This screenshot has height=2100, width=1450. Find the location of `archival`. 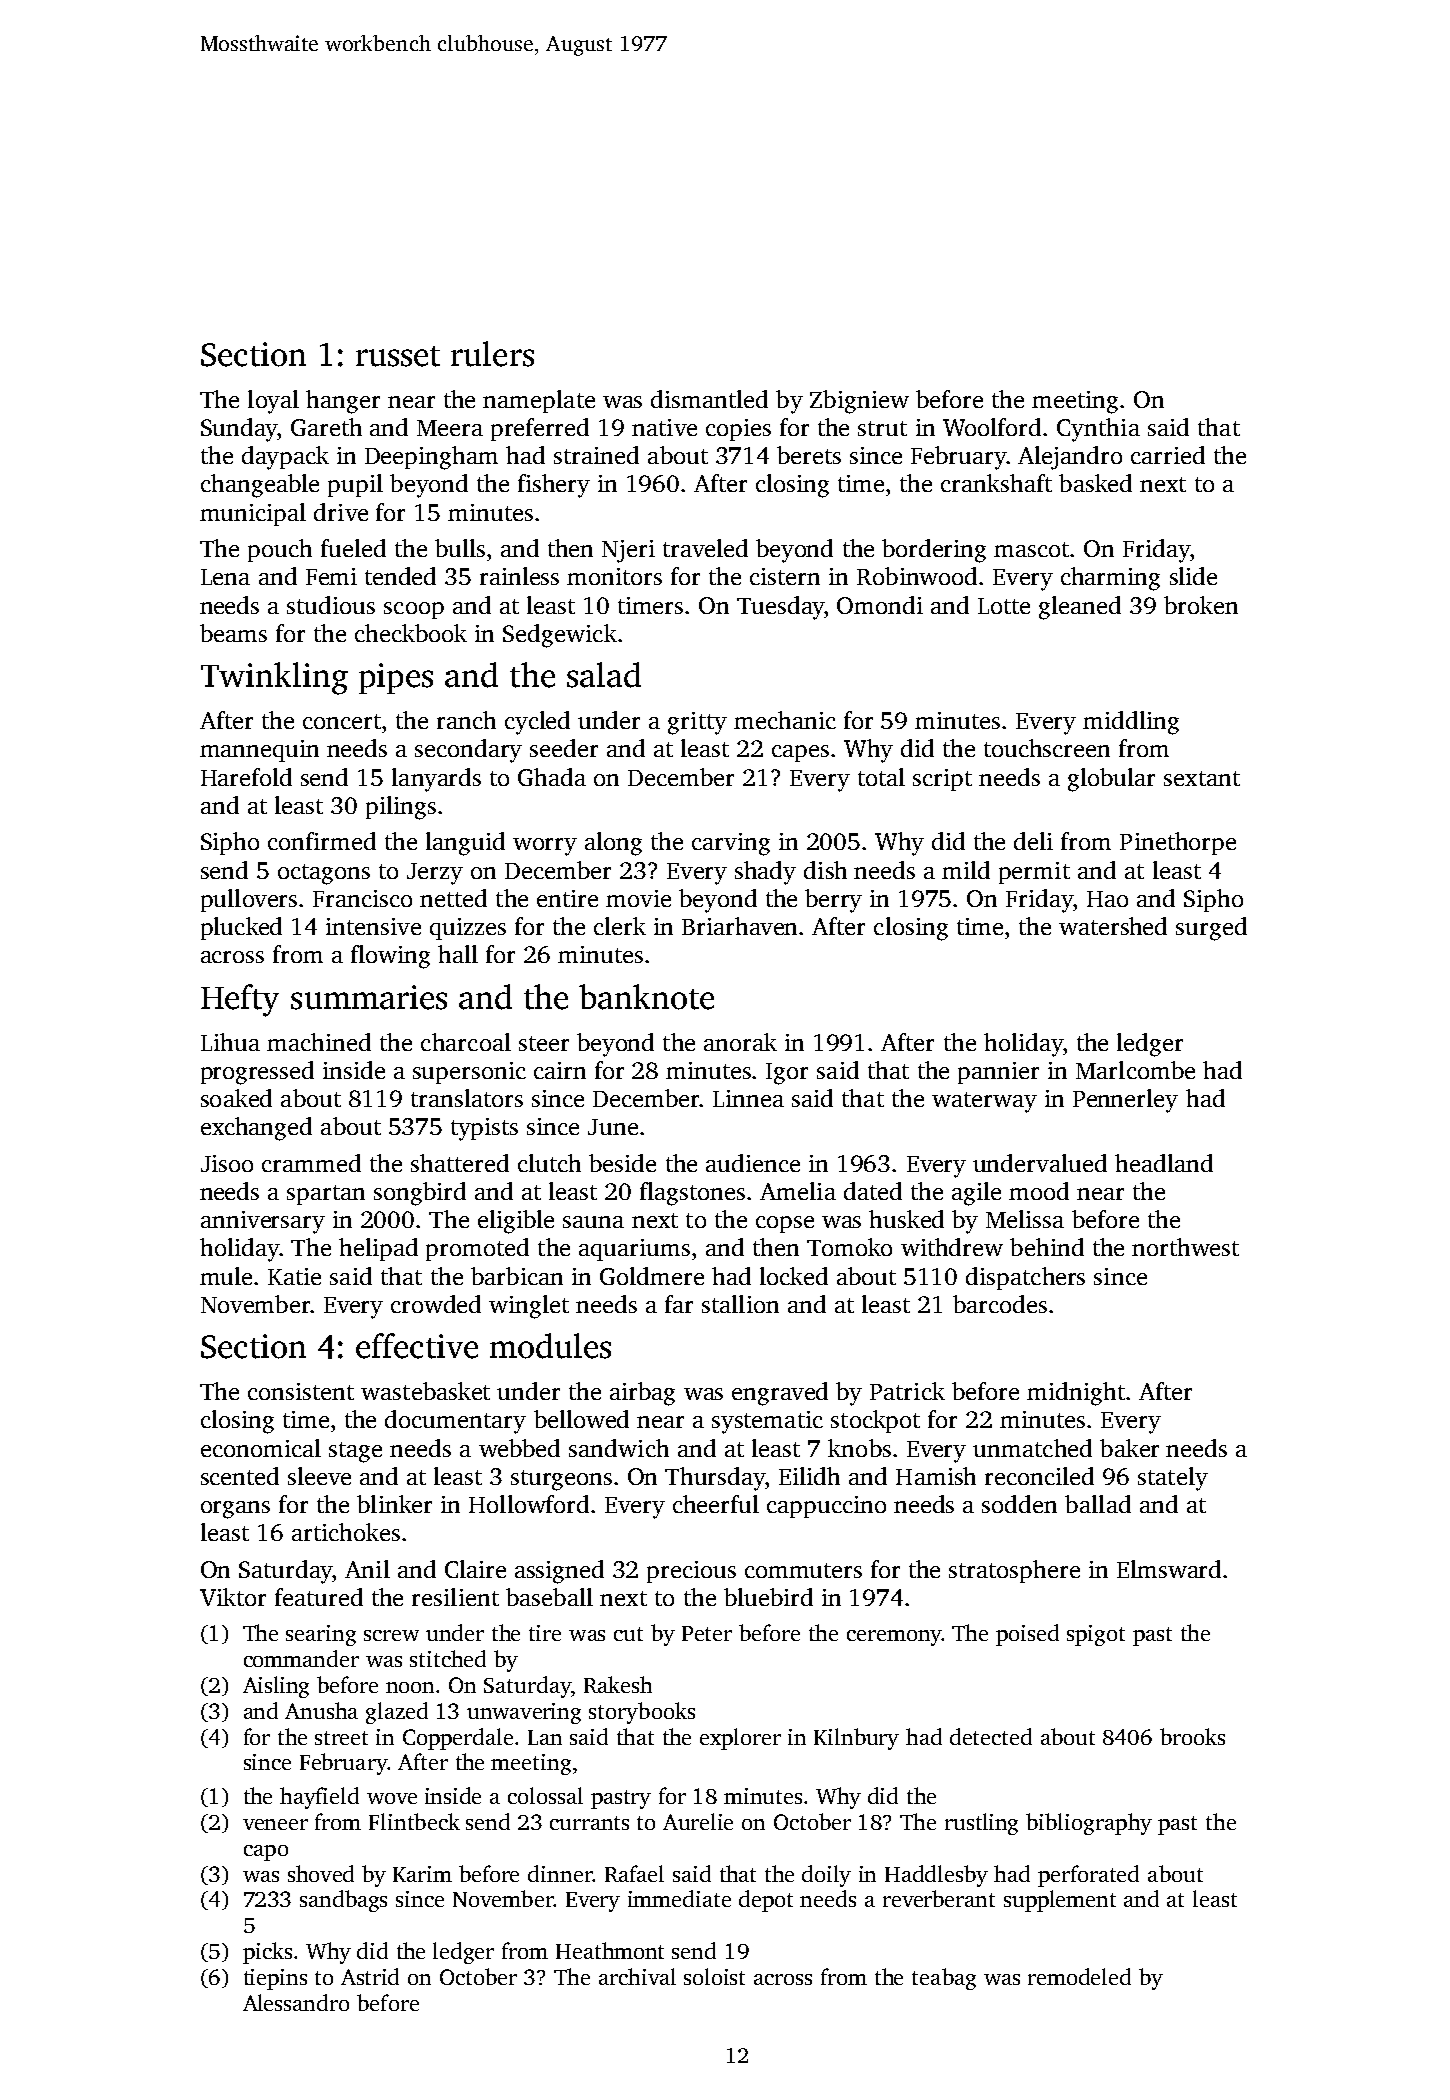

archival is located at coordinates (637, 1976).
